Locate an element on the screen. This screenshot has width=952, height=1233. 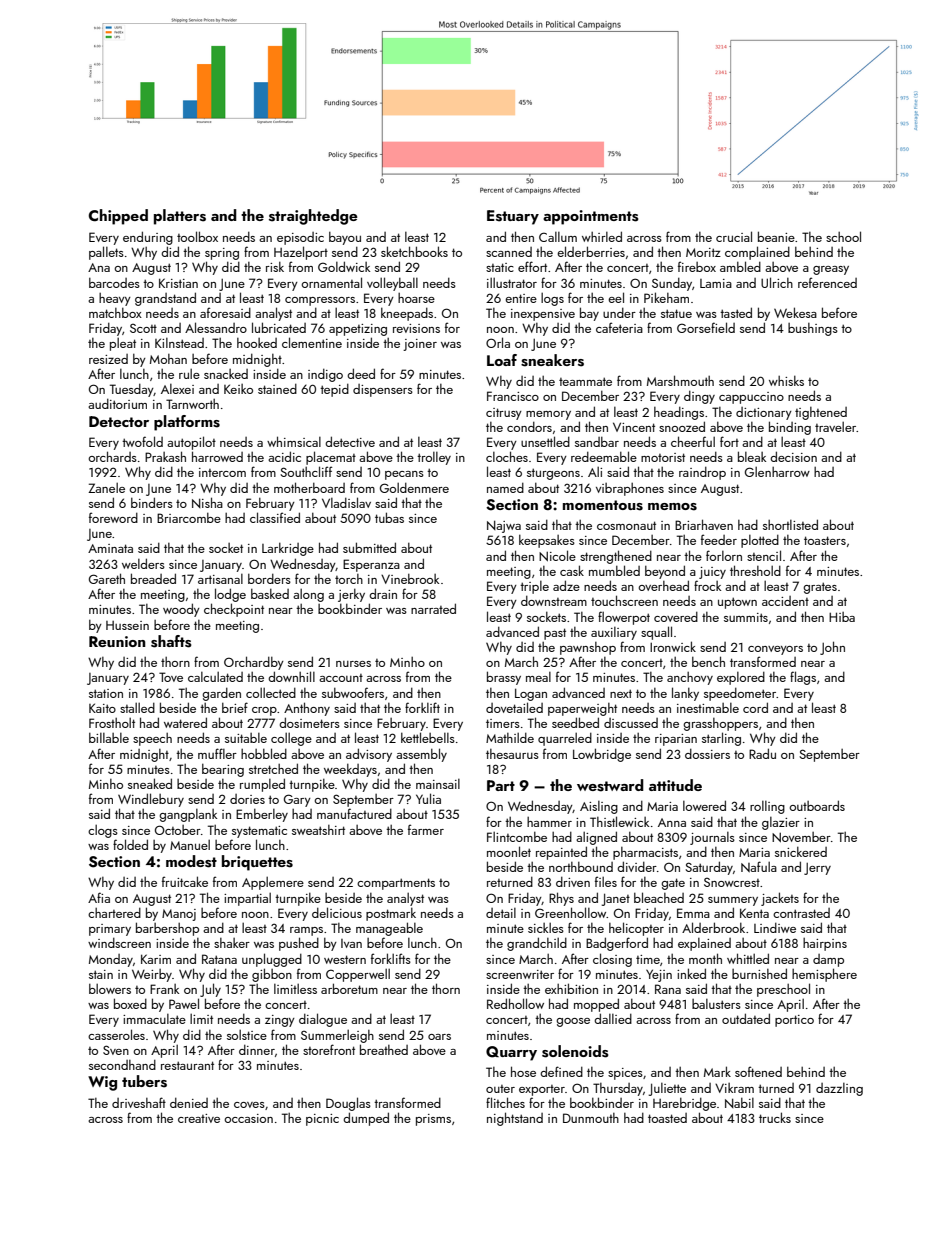
damp is located at coordinates (828, 960).
